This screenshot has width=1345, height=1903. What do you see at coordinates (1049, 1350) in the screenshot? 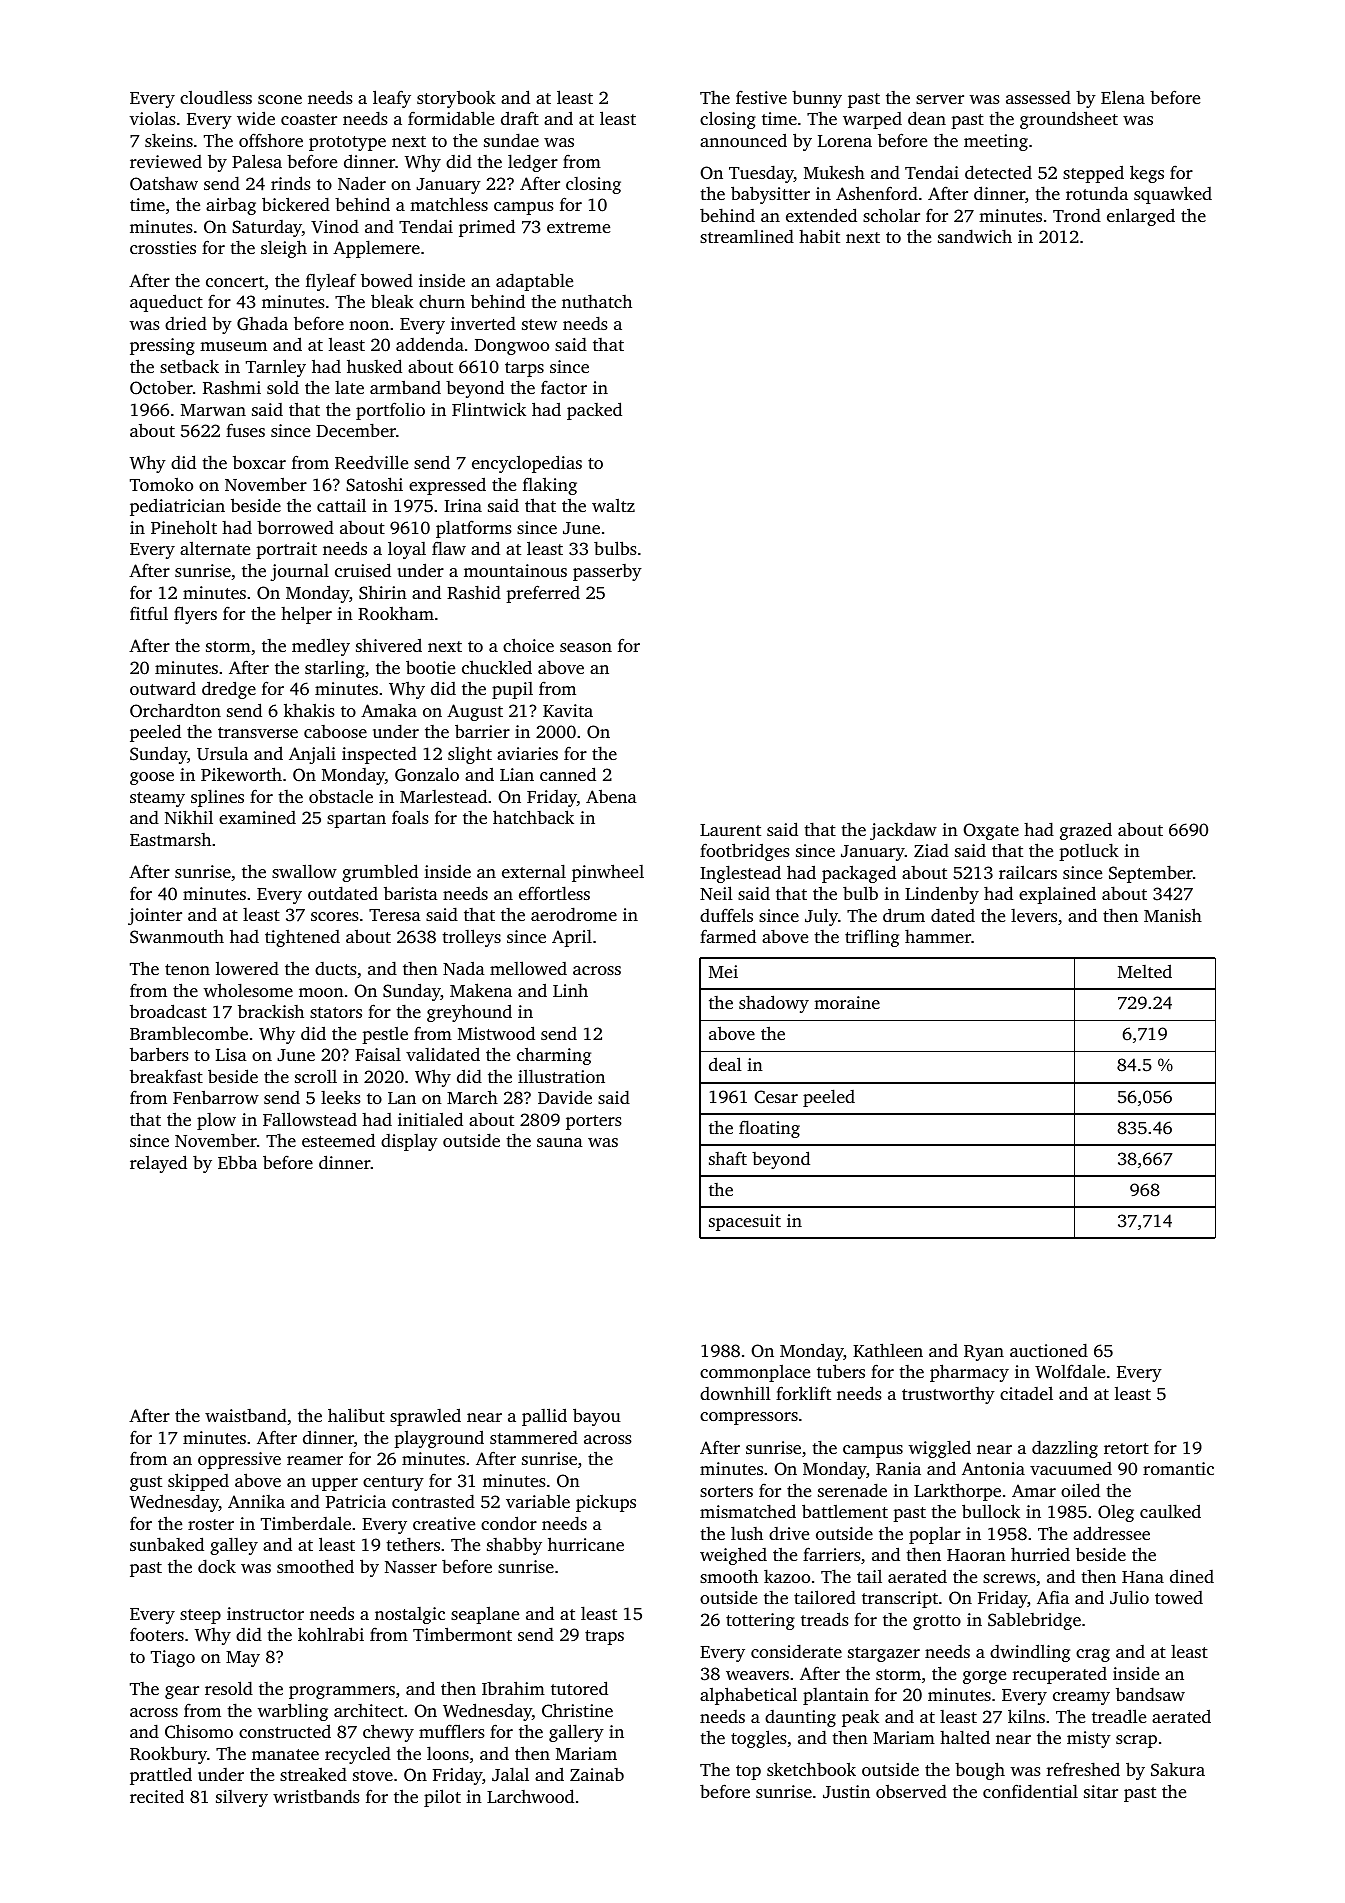
I see `auctioned` at bounding box center [1049, 1350].
